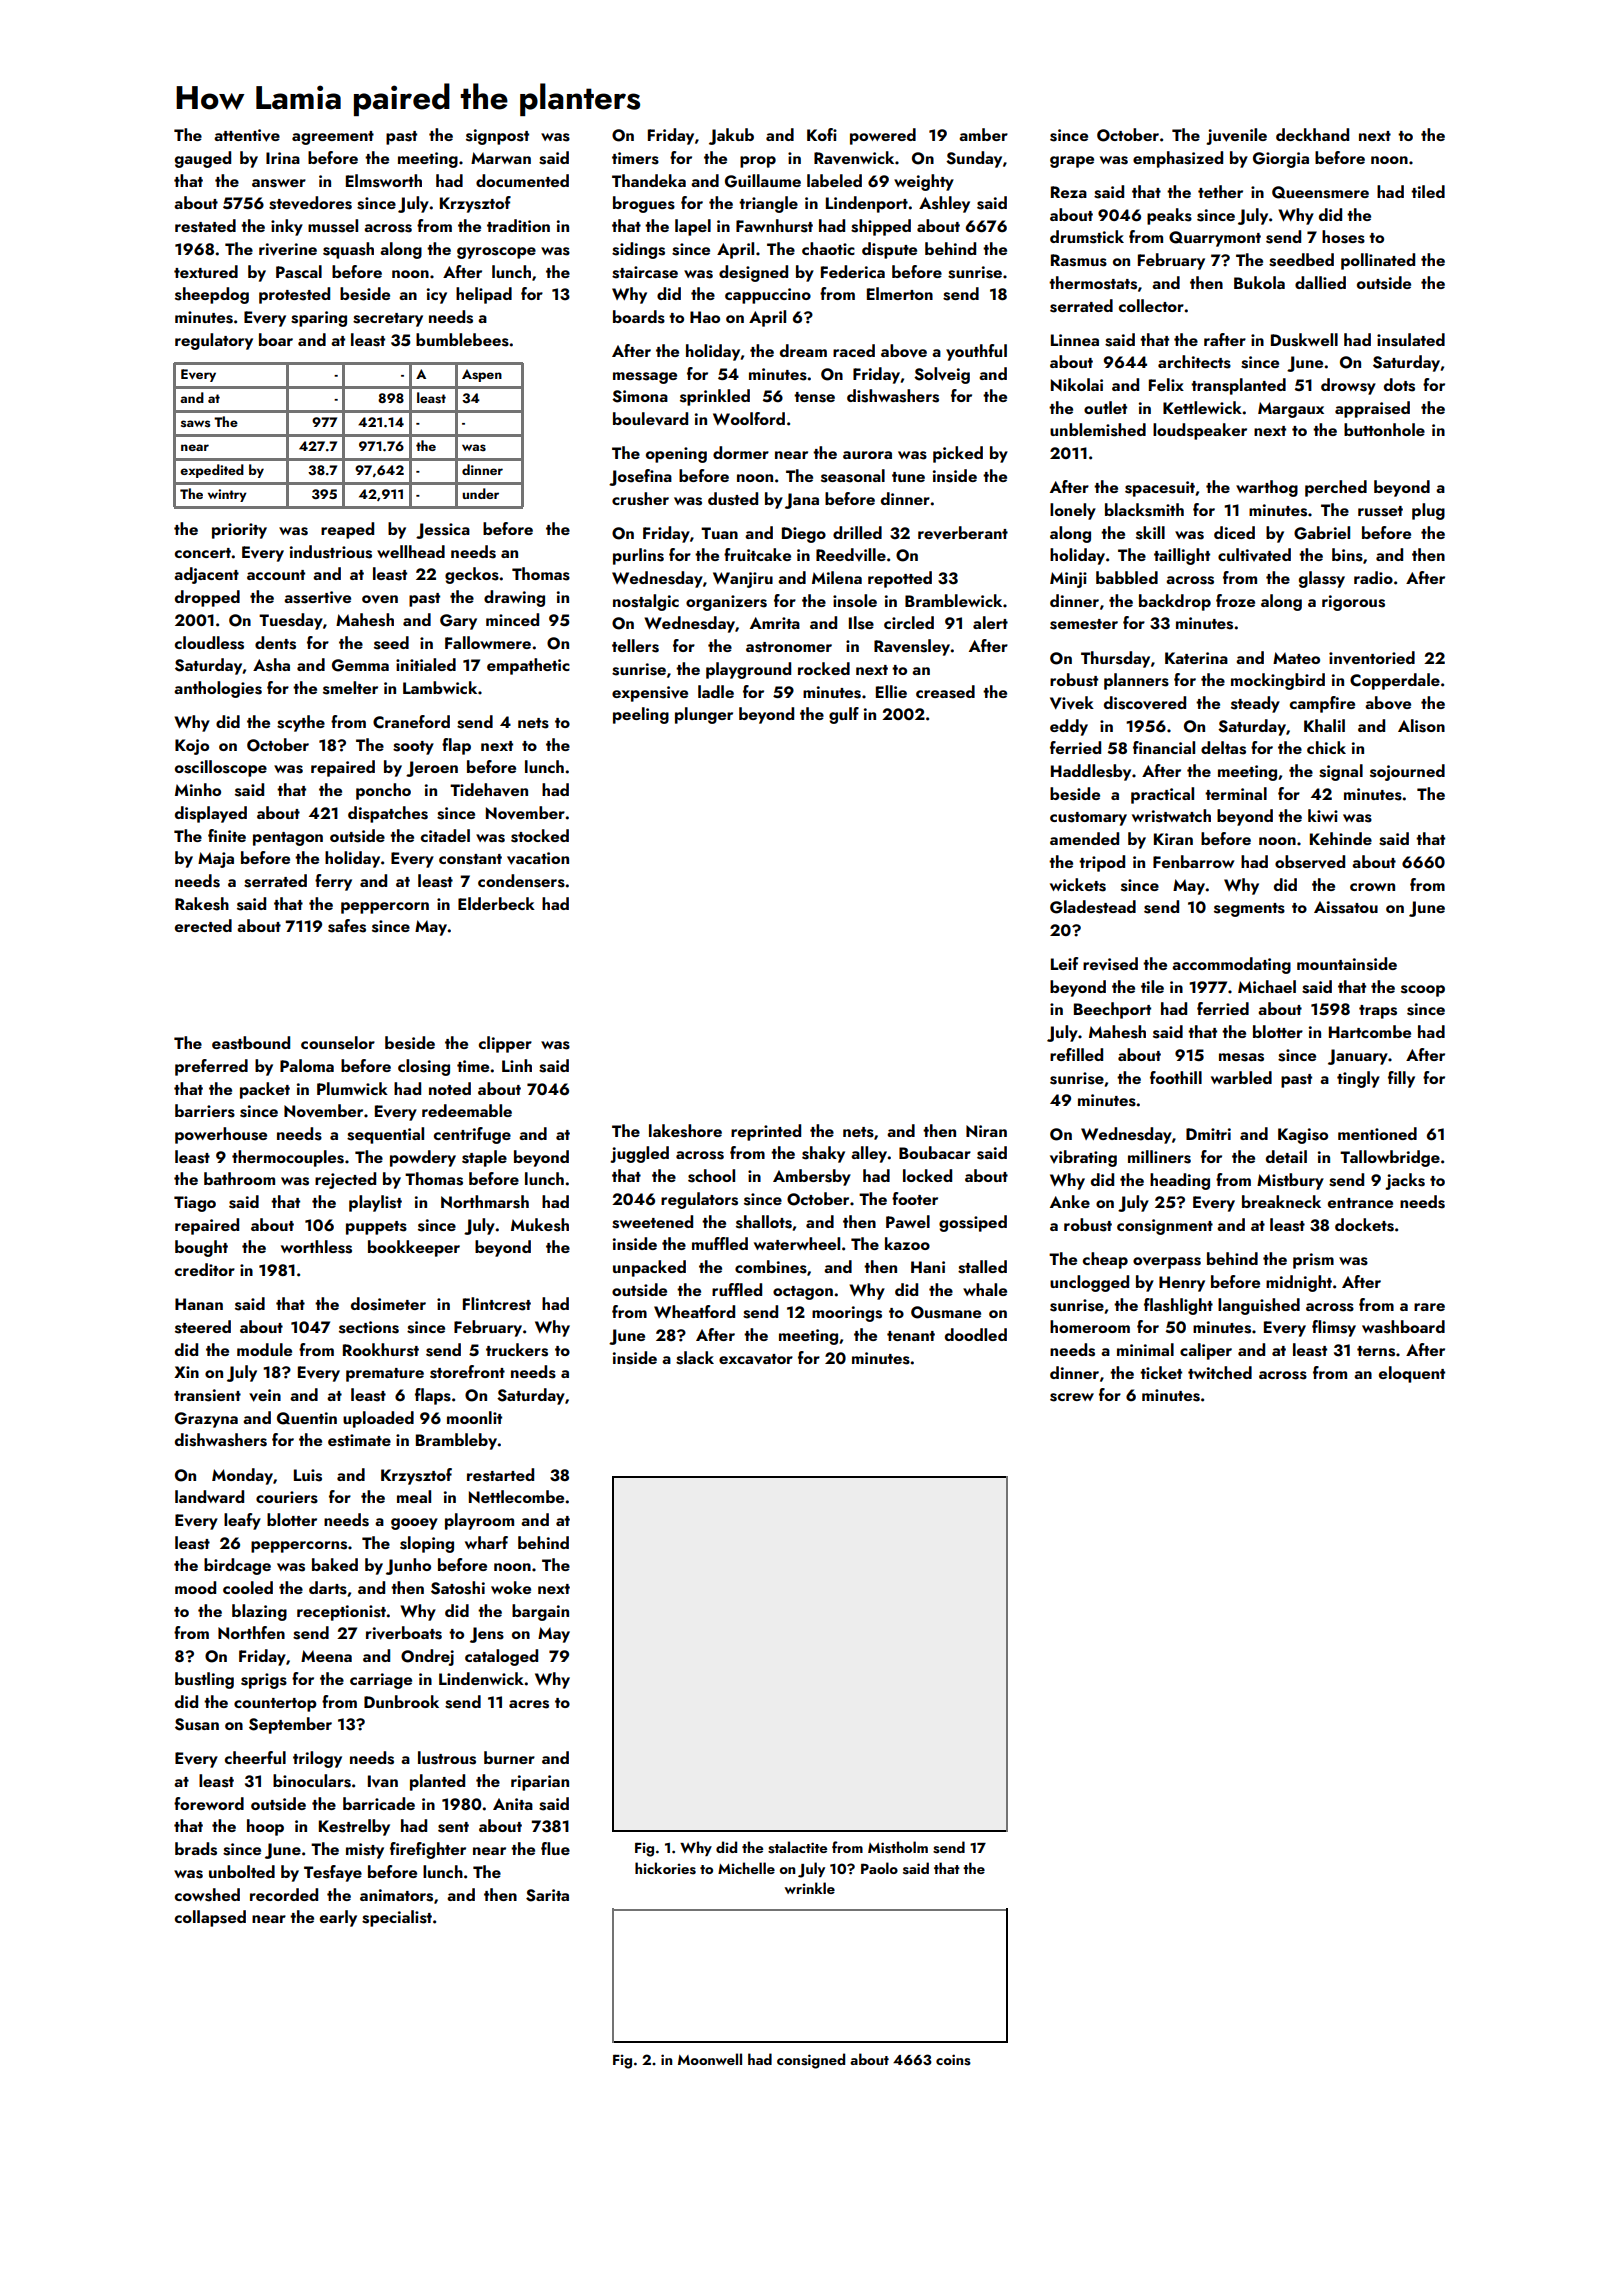 This page has width=1620, height=2292. Describe the element at coordinates (247, 135) in the page. I see `attentive` at that location.
